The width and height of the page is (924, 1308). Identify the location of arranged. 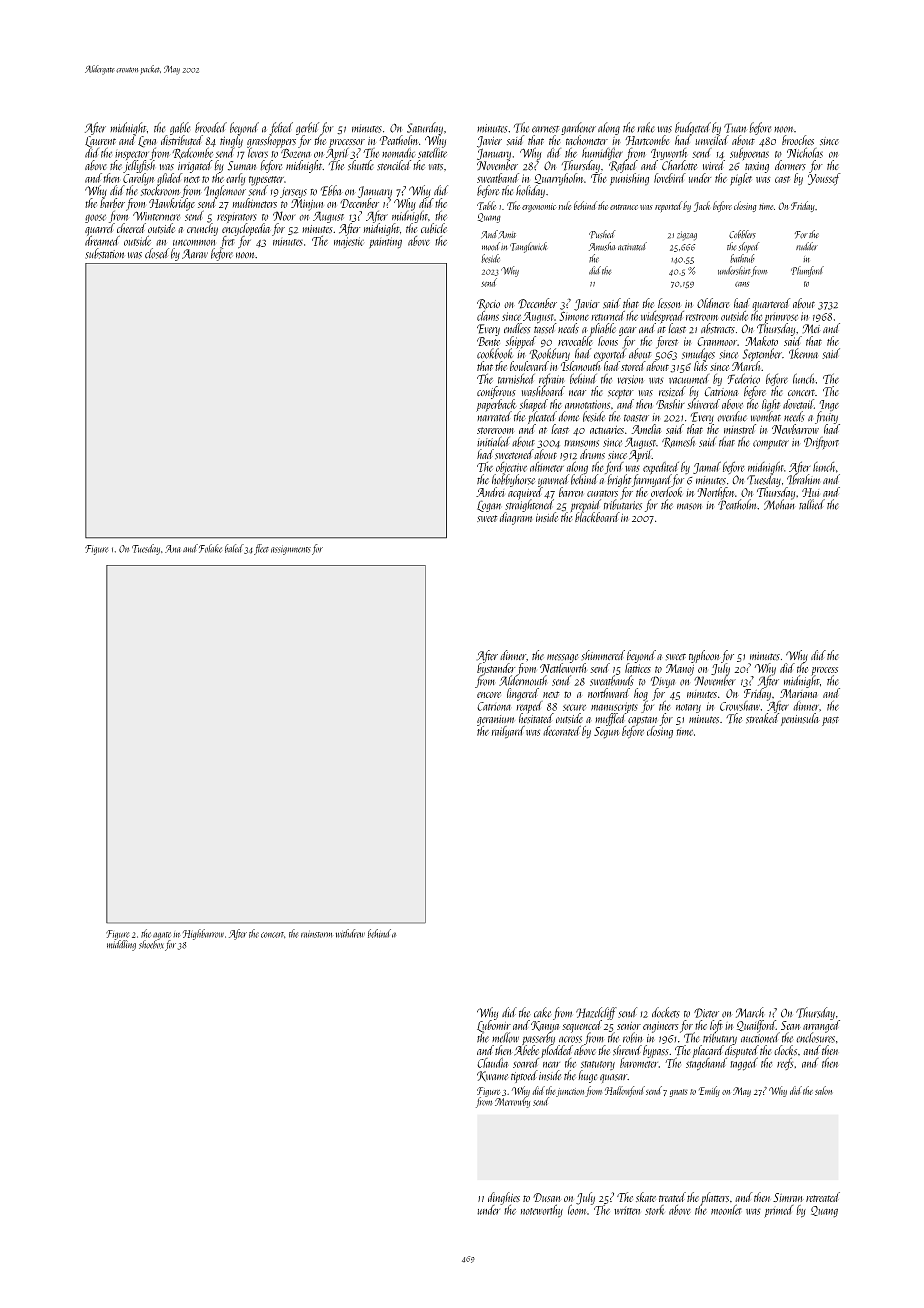
(821, 1026).
